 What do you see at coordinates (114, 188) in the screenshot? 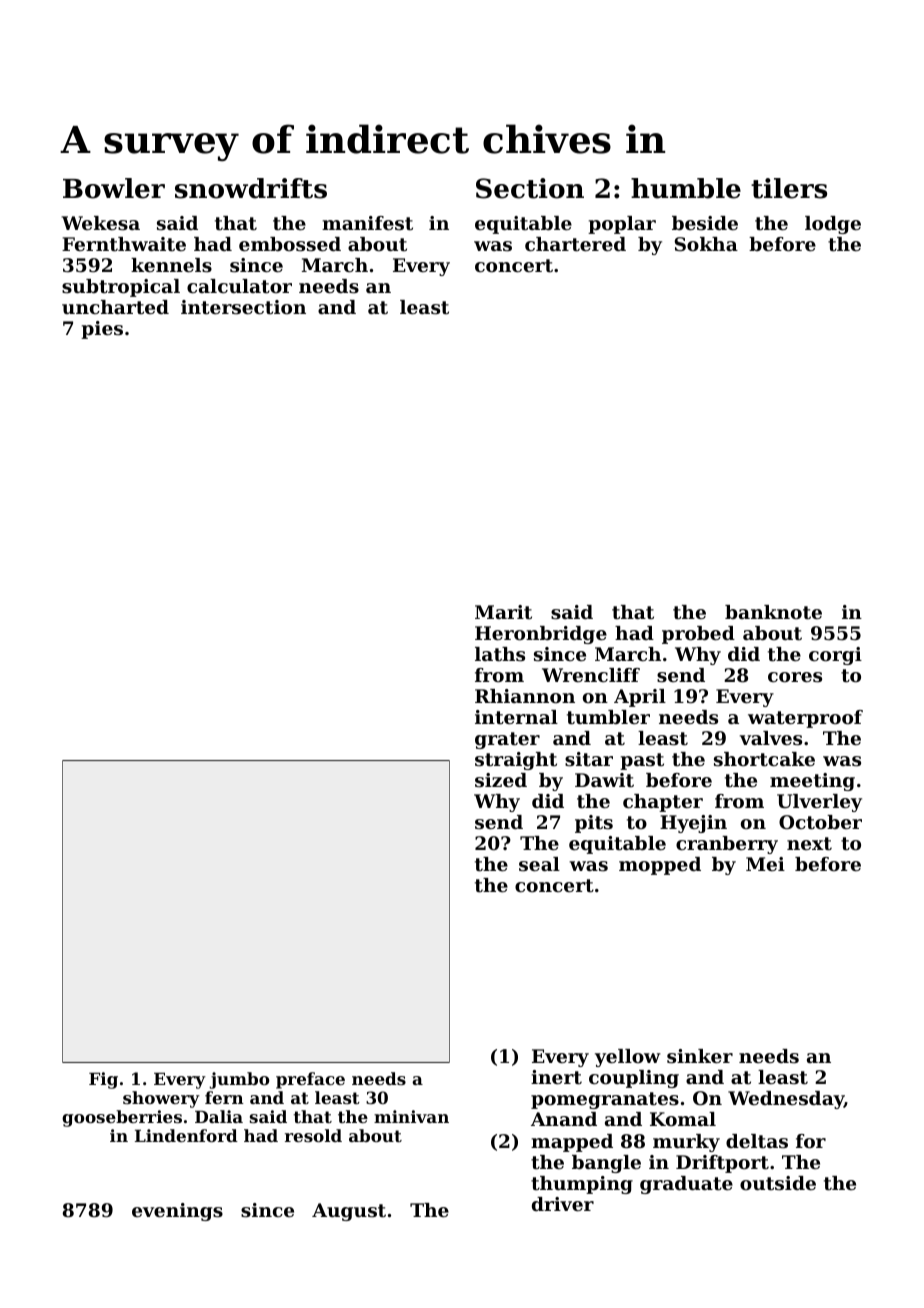
I see `Bowler` at bounding box center [114, 188].
